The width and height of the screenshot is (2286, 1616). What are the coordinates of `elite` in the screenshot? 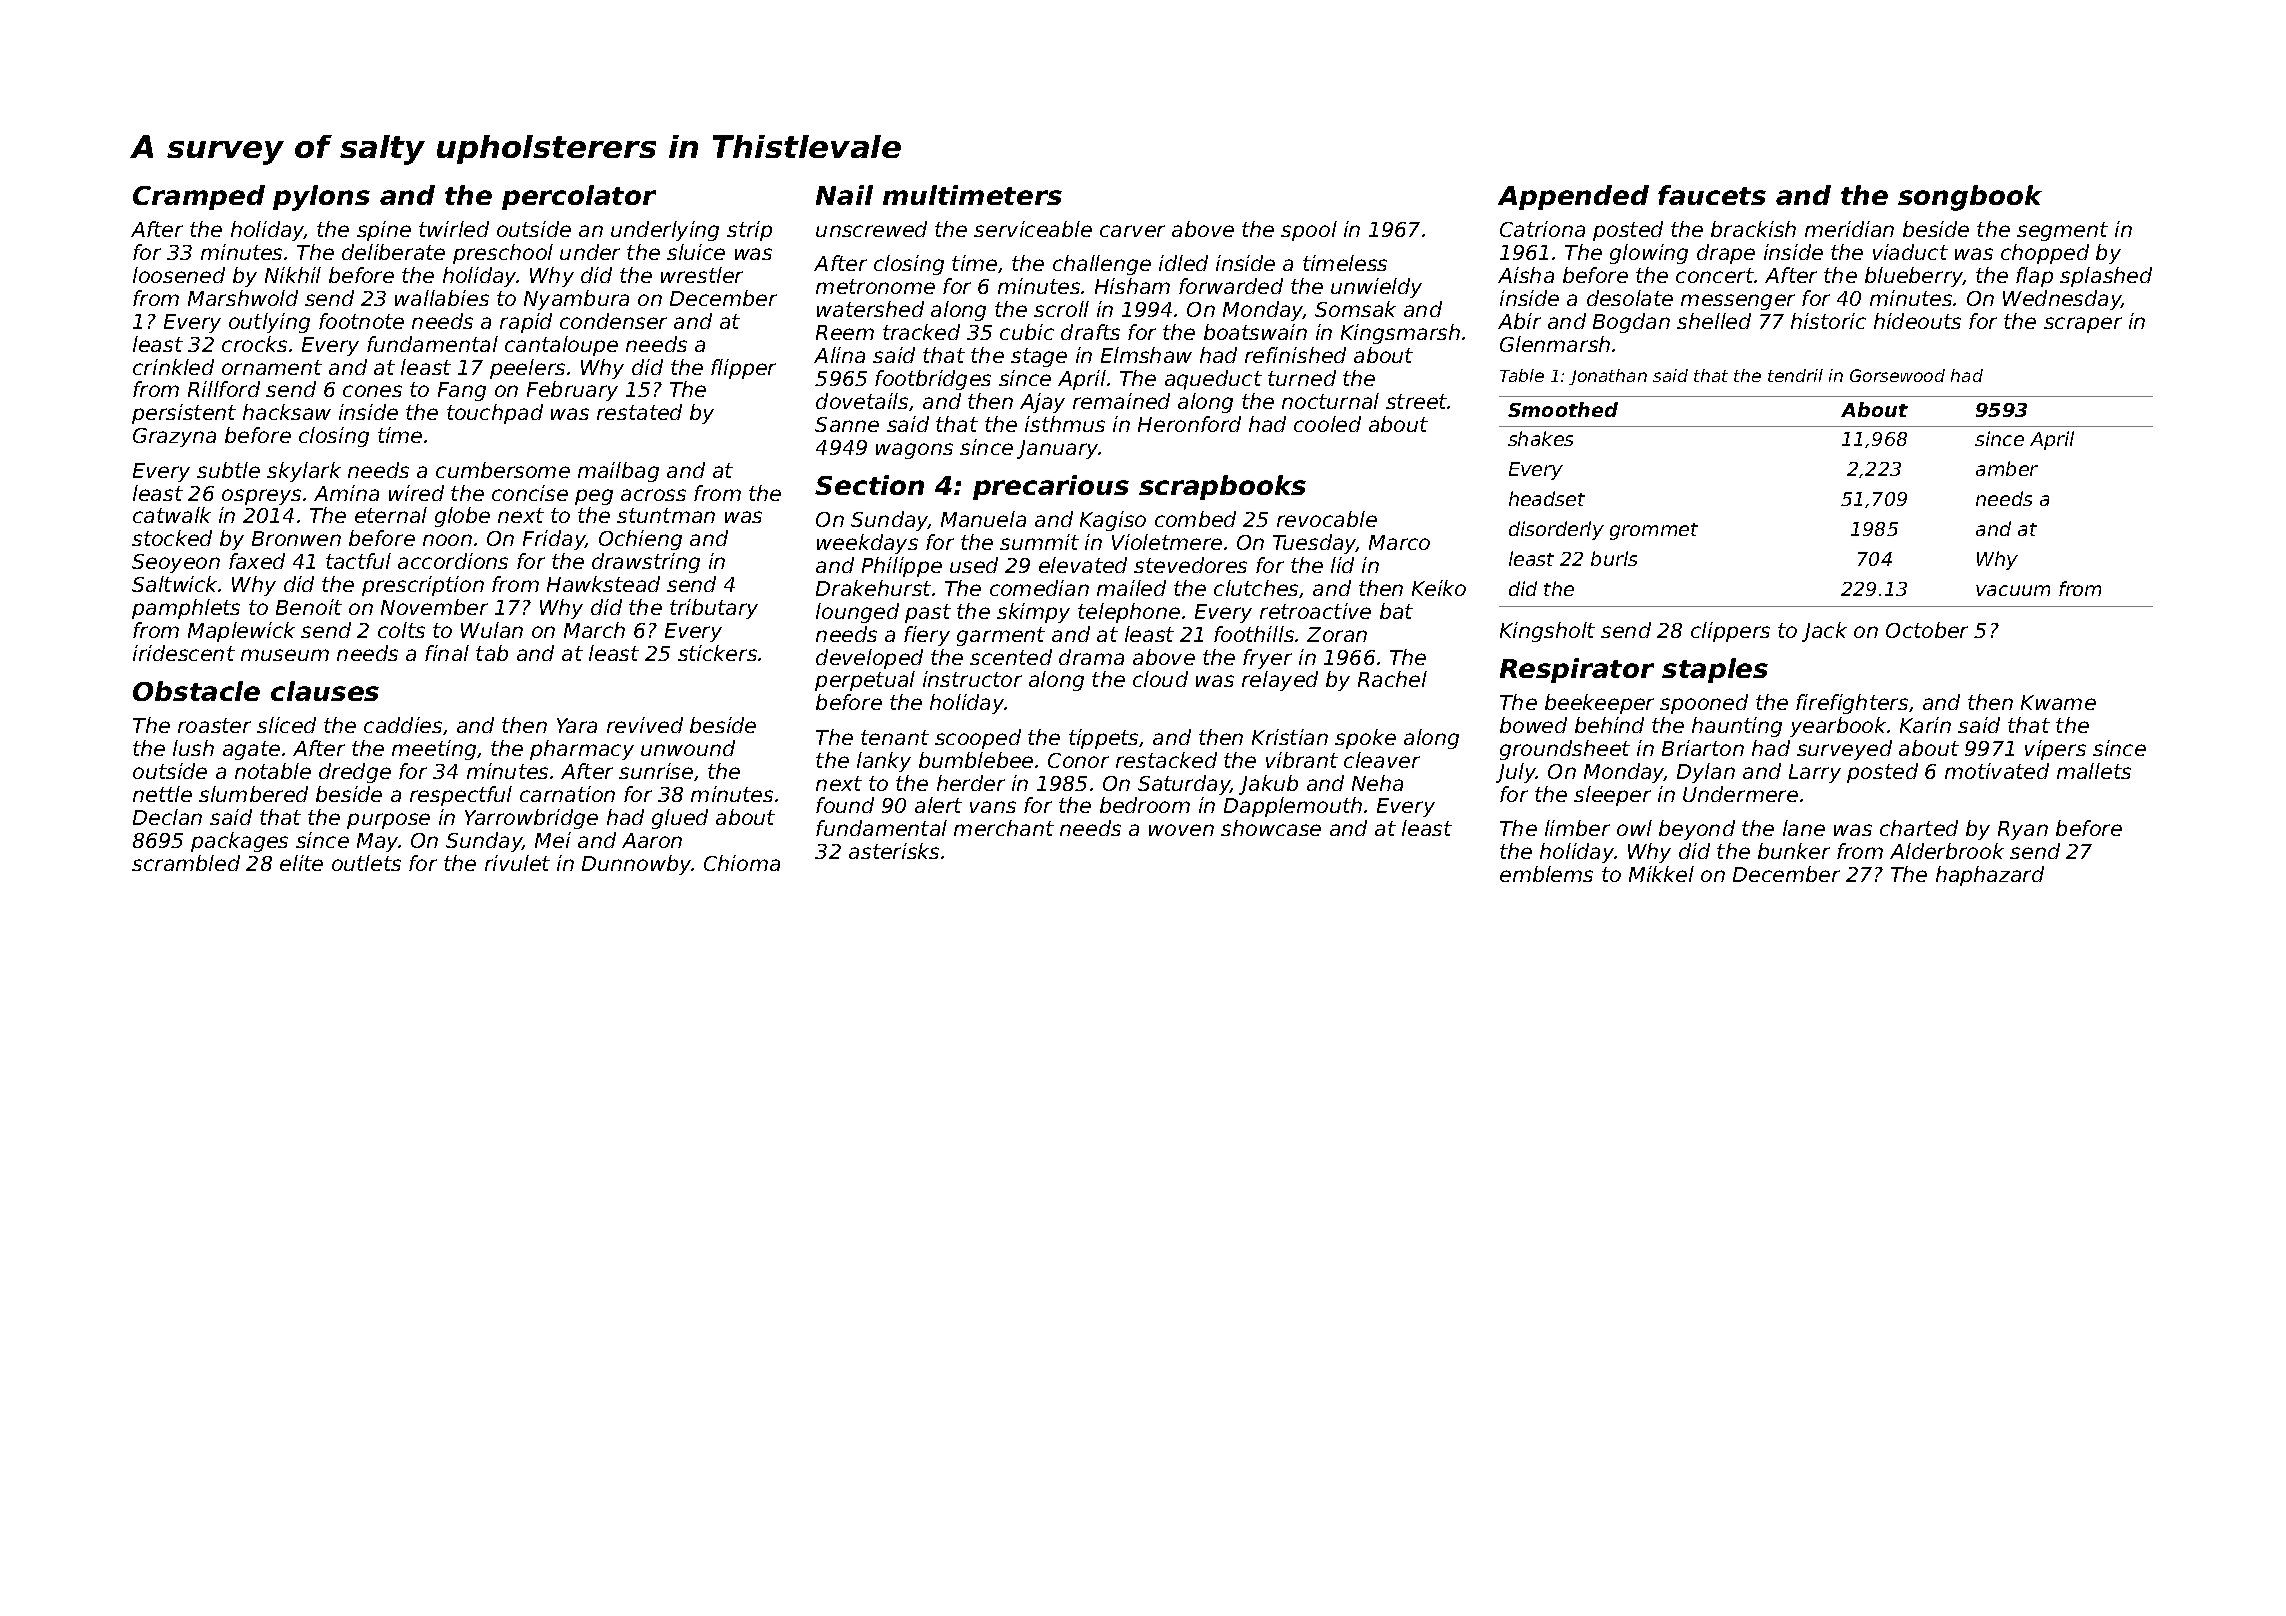 It's located at (301, 863).
